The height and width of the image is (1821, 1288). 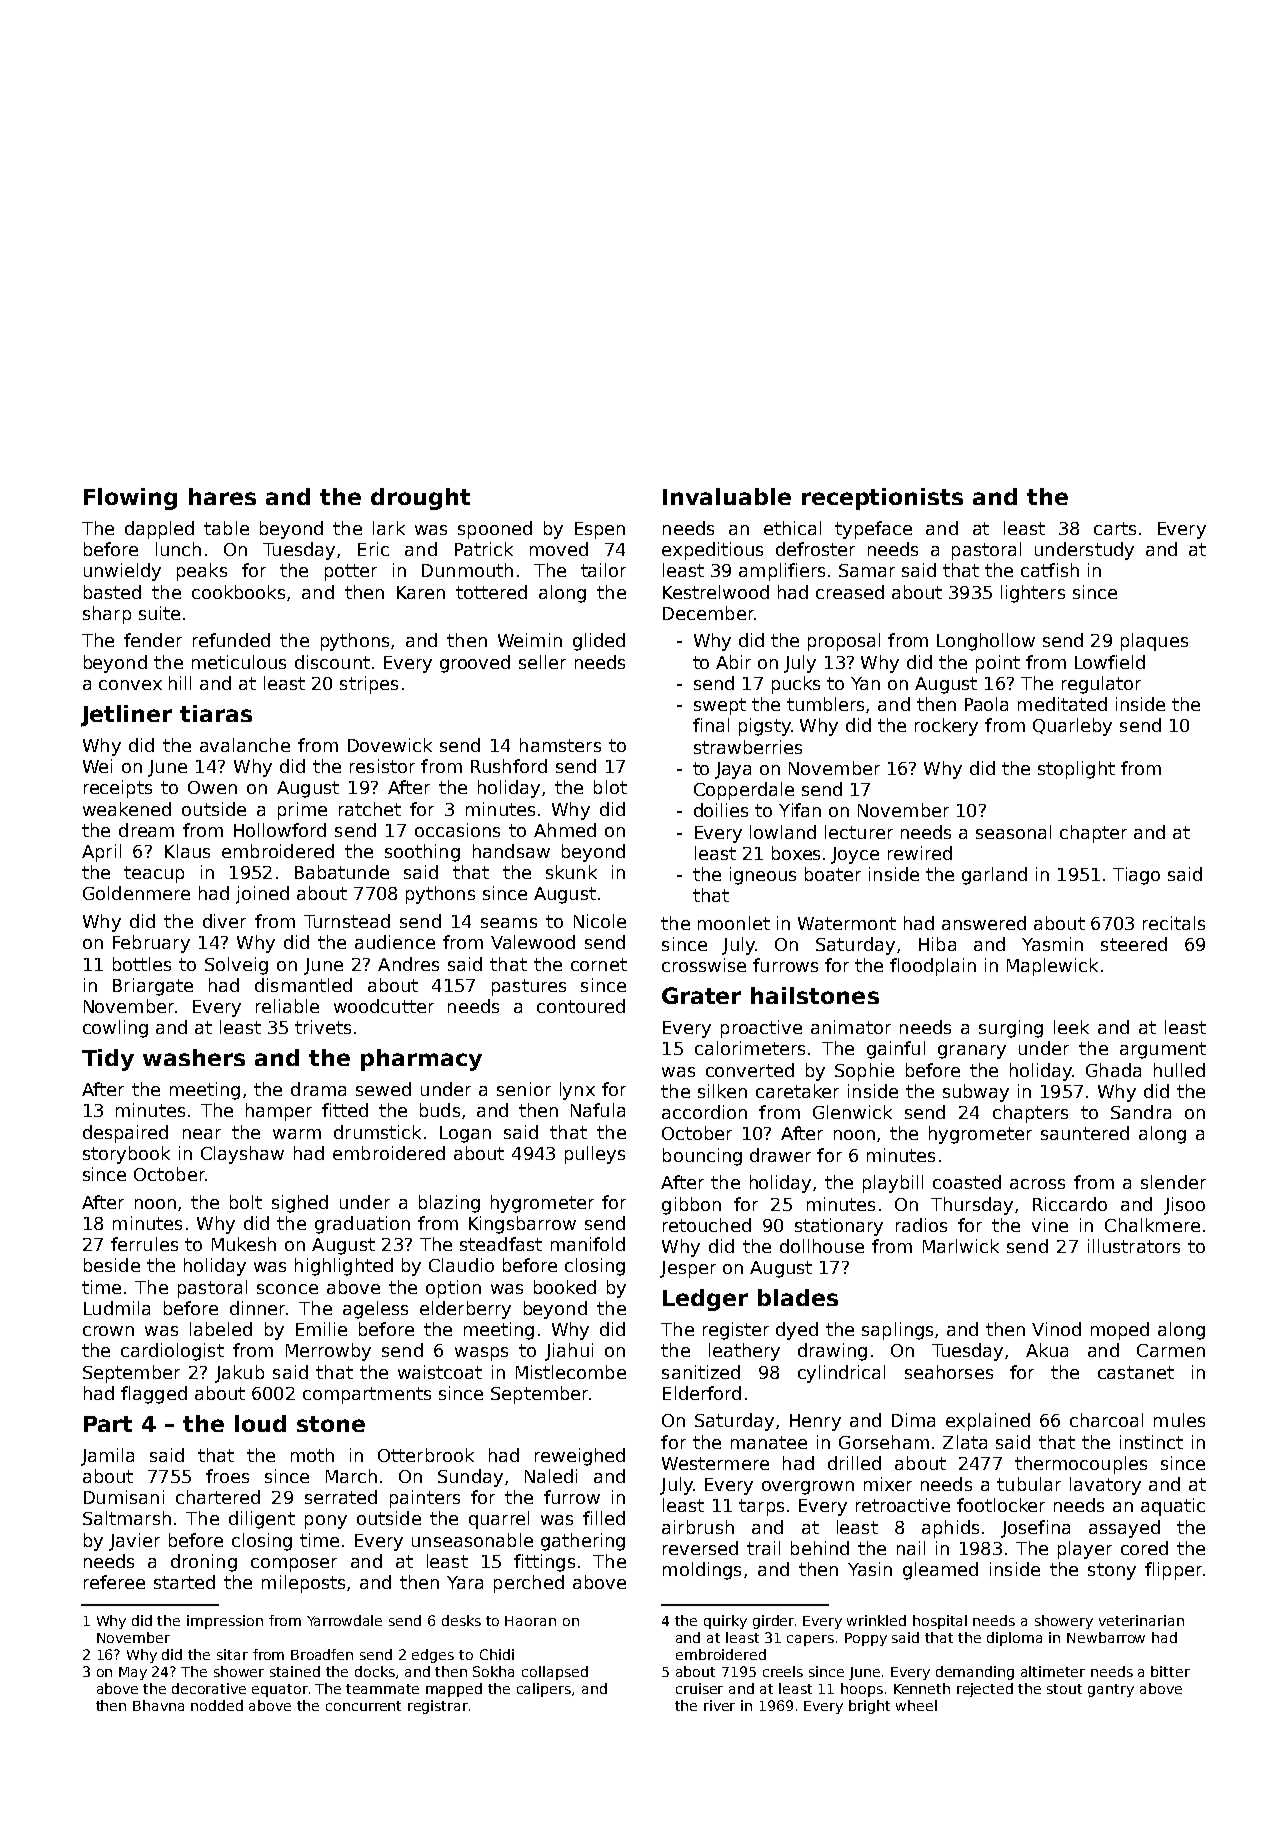 What do you see at coordinates (222, 496) in the image?
I see `hares` at bounding box center [222, 496].
